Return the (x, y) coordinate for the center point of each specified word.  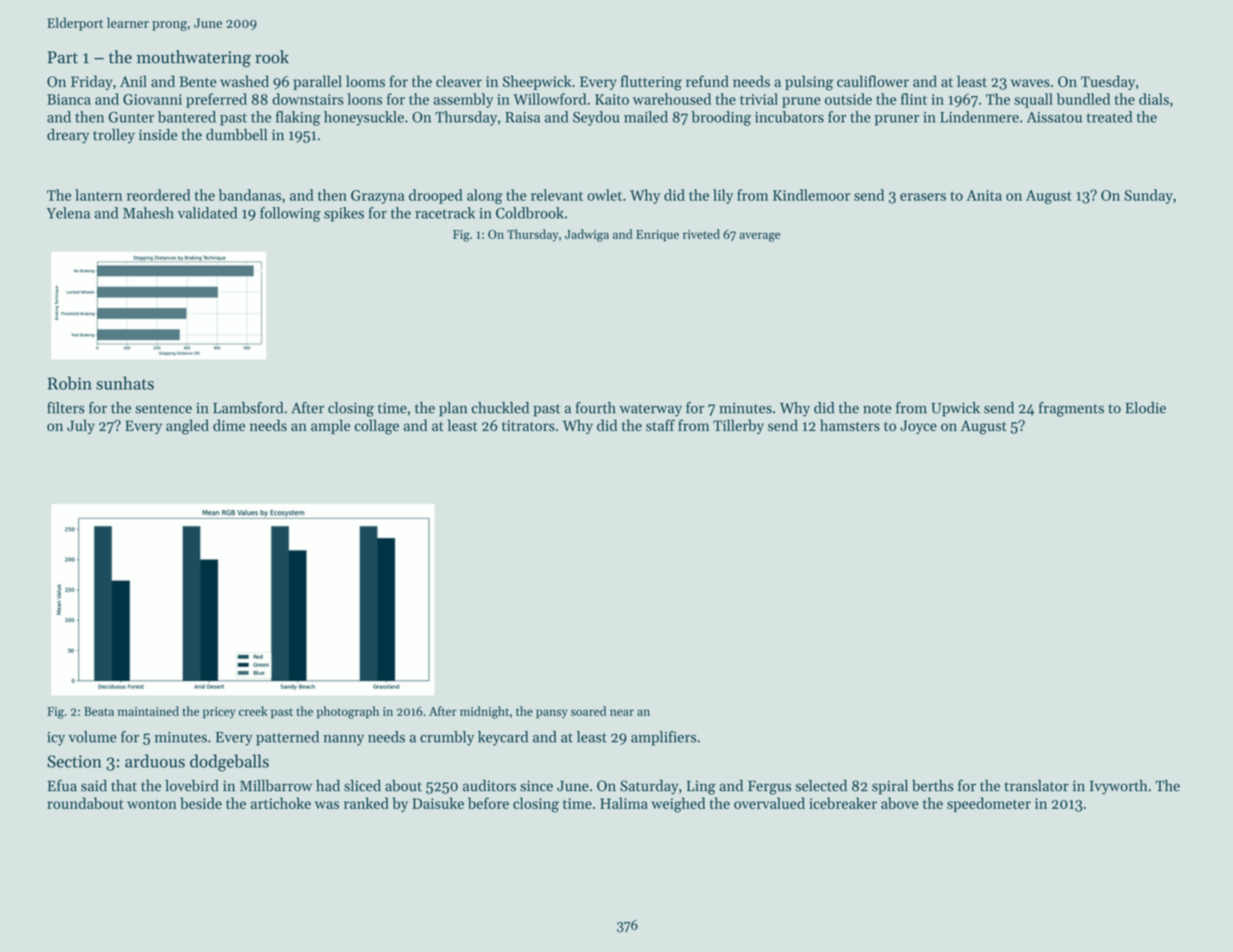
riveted (701, 234)
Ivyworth (1118, 787)
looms (365, 81)
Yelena (68, 213)
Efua (62, 785)
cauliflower (873, 81)
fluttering (651, 83)
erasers (923, 197)
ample (330, 426)
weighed (678, 805)
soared (588, 711)
